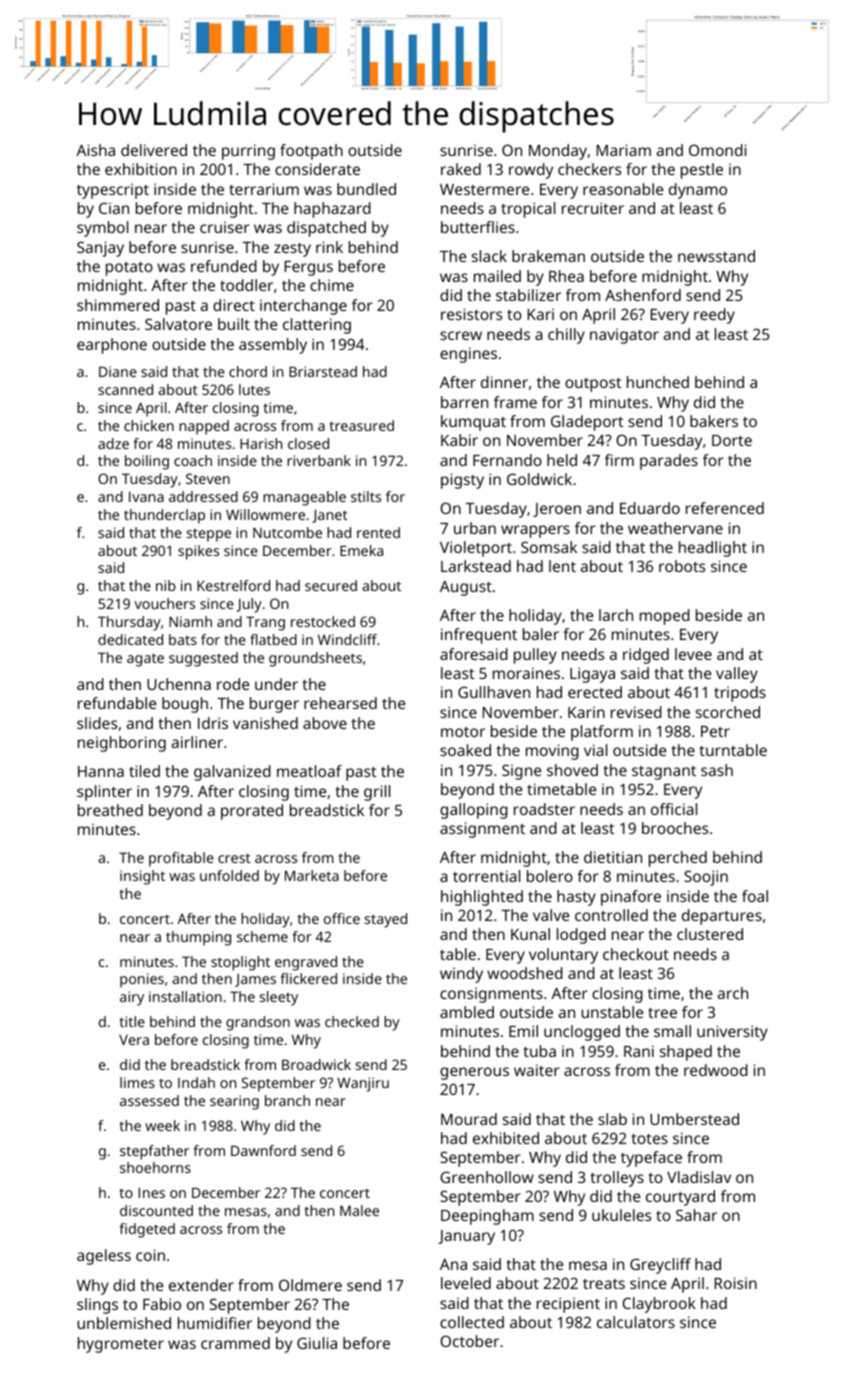 The height and width of the document is (1400, 849). Describe the element at coordinates (716, 256) in the document. I see `newsstand` at that location.
